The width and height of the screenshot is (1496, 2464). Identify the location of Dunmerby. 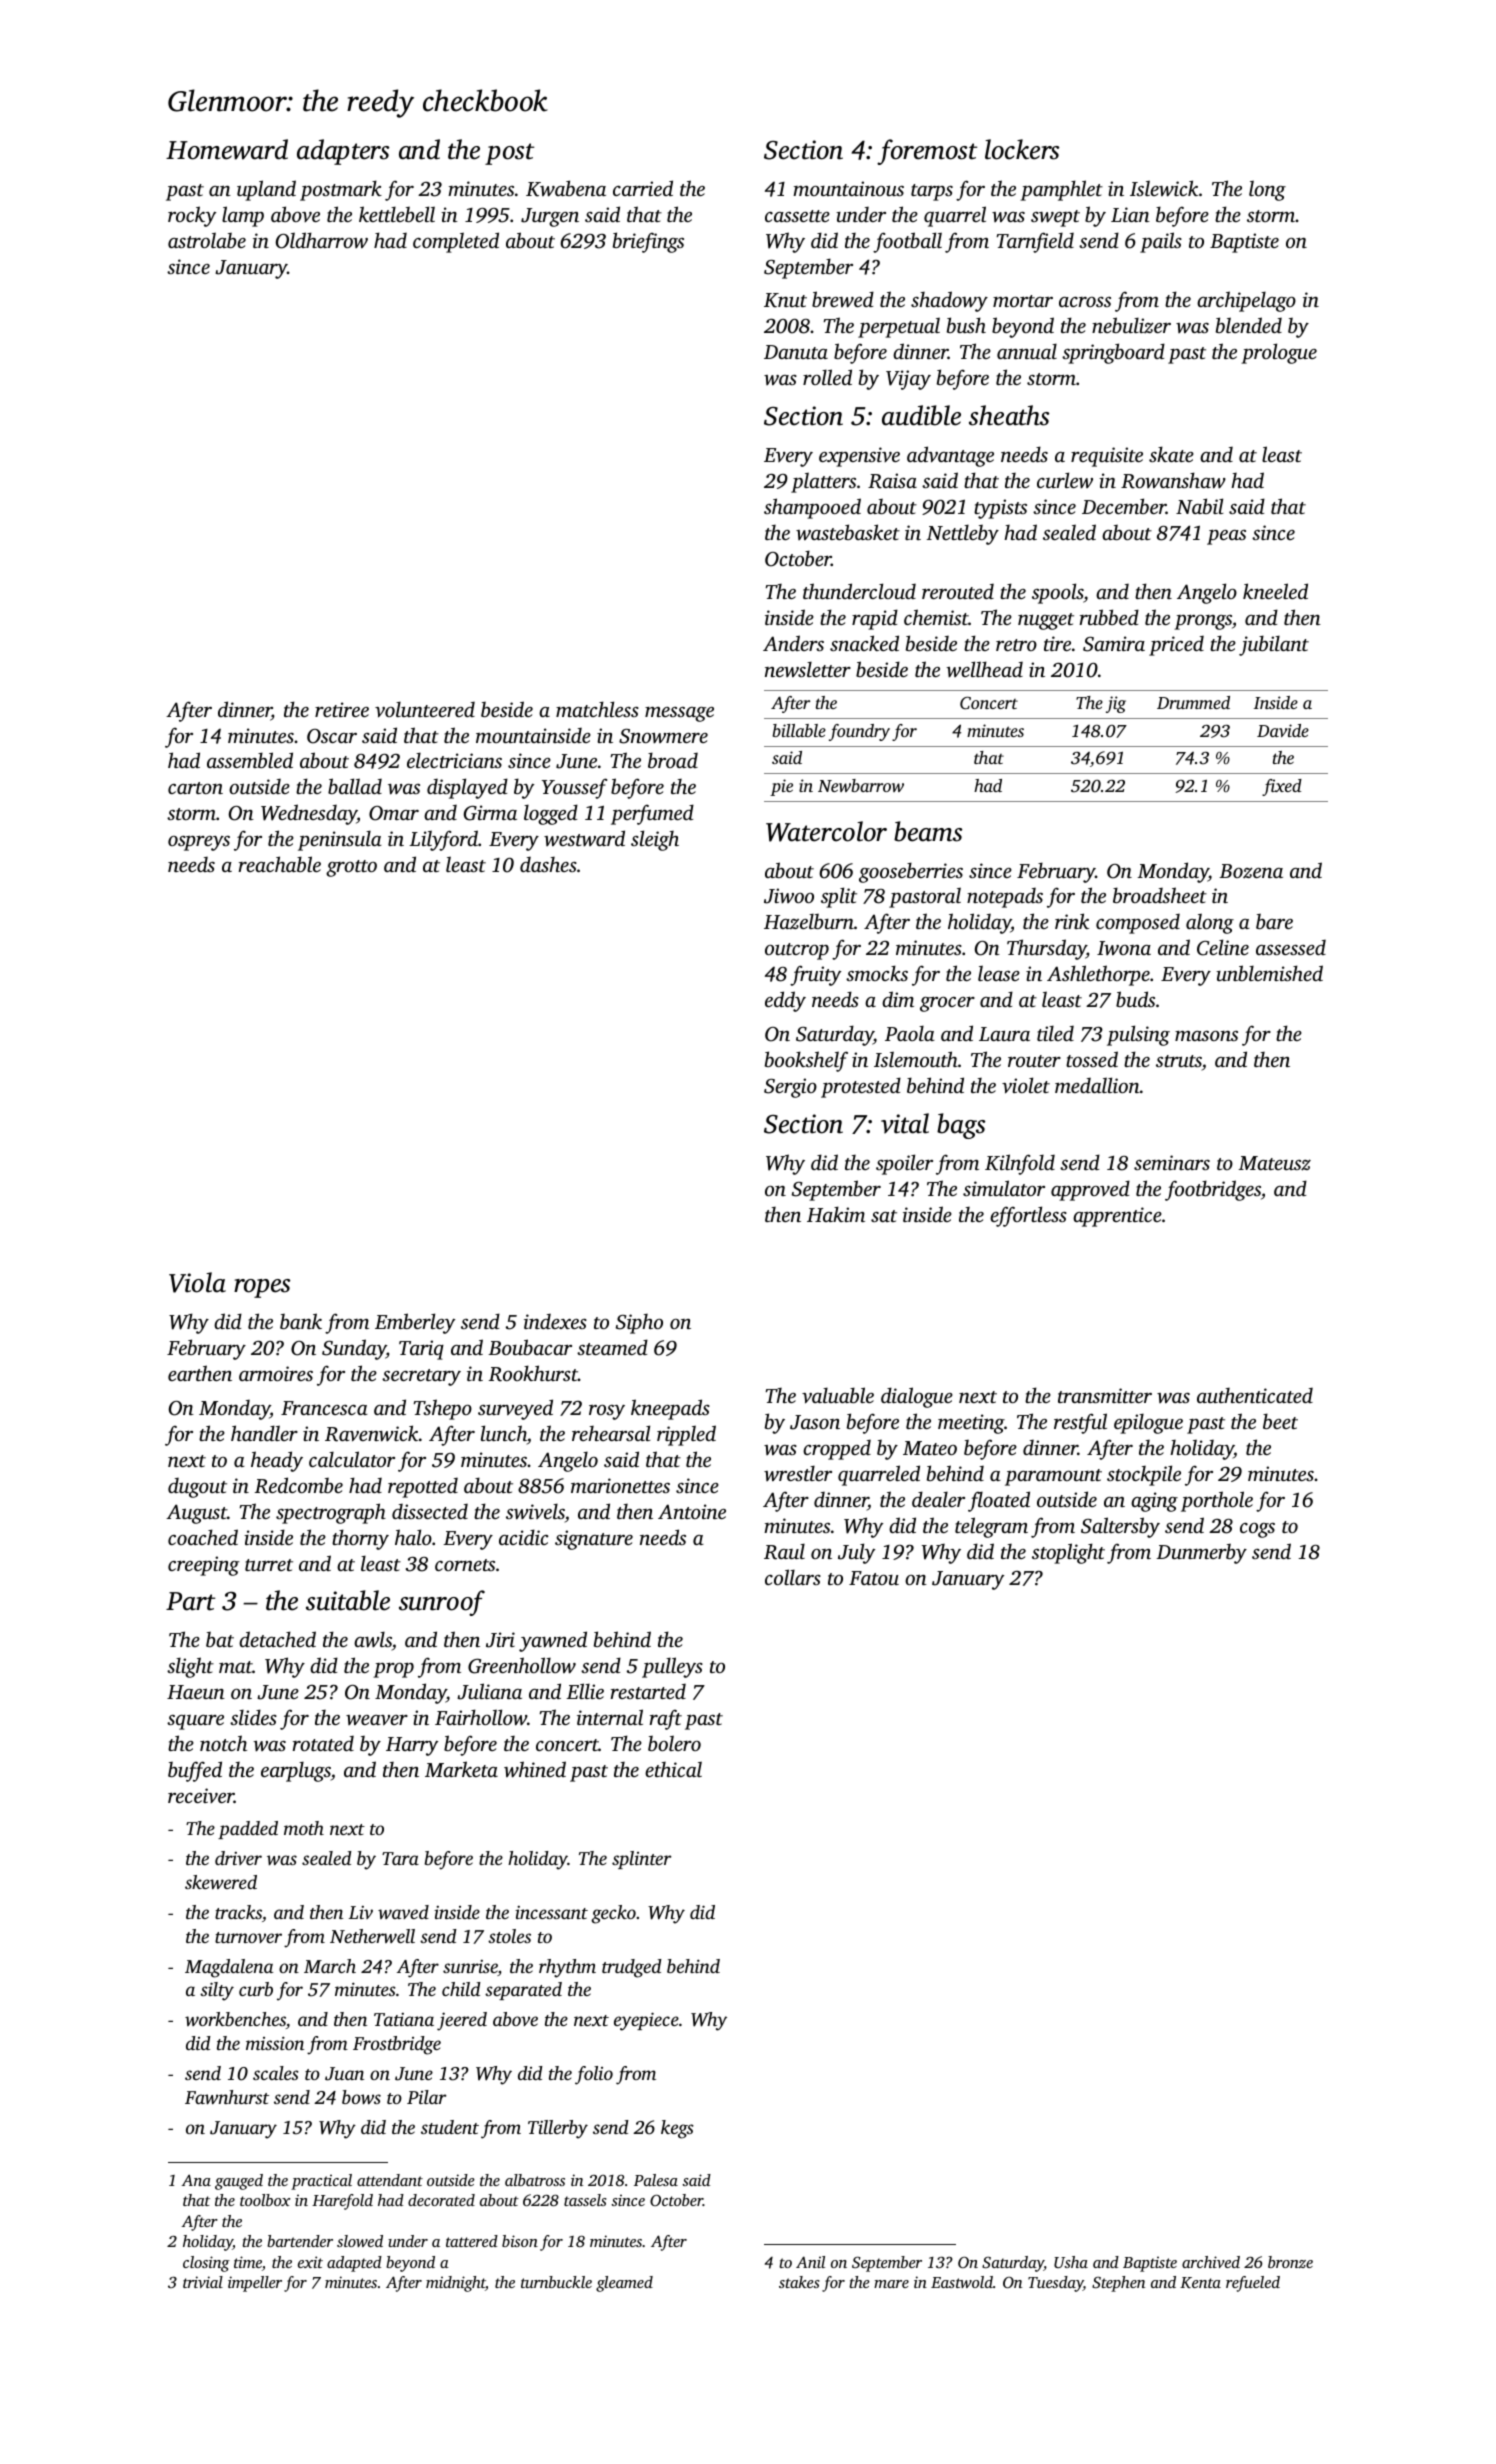
(1201, 1554).
